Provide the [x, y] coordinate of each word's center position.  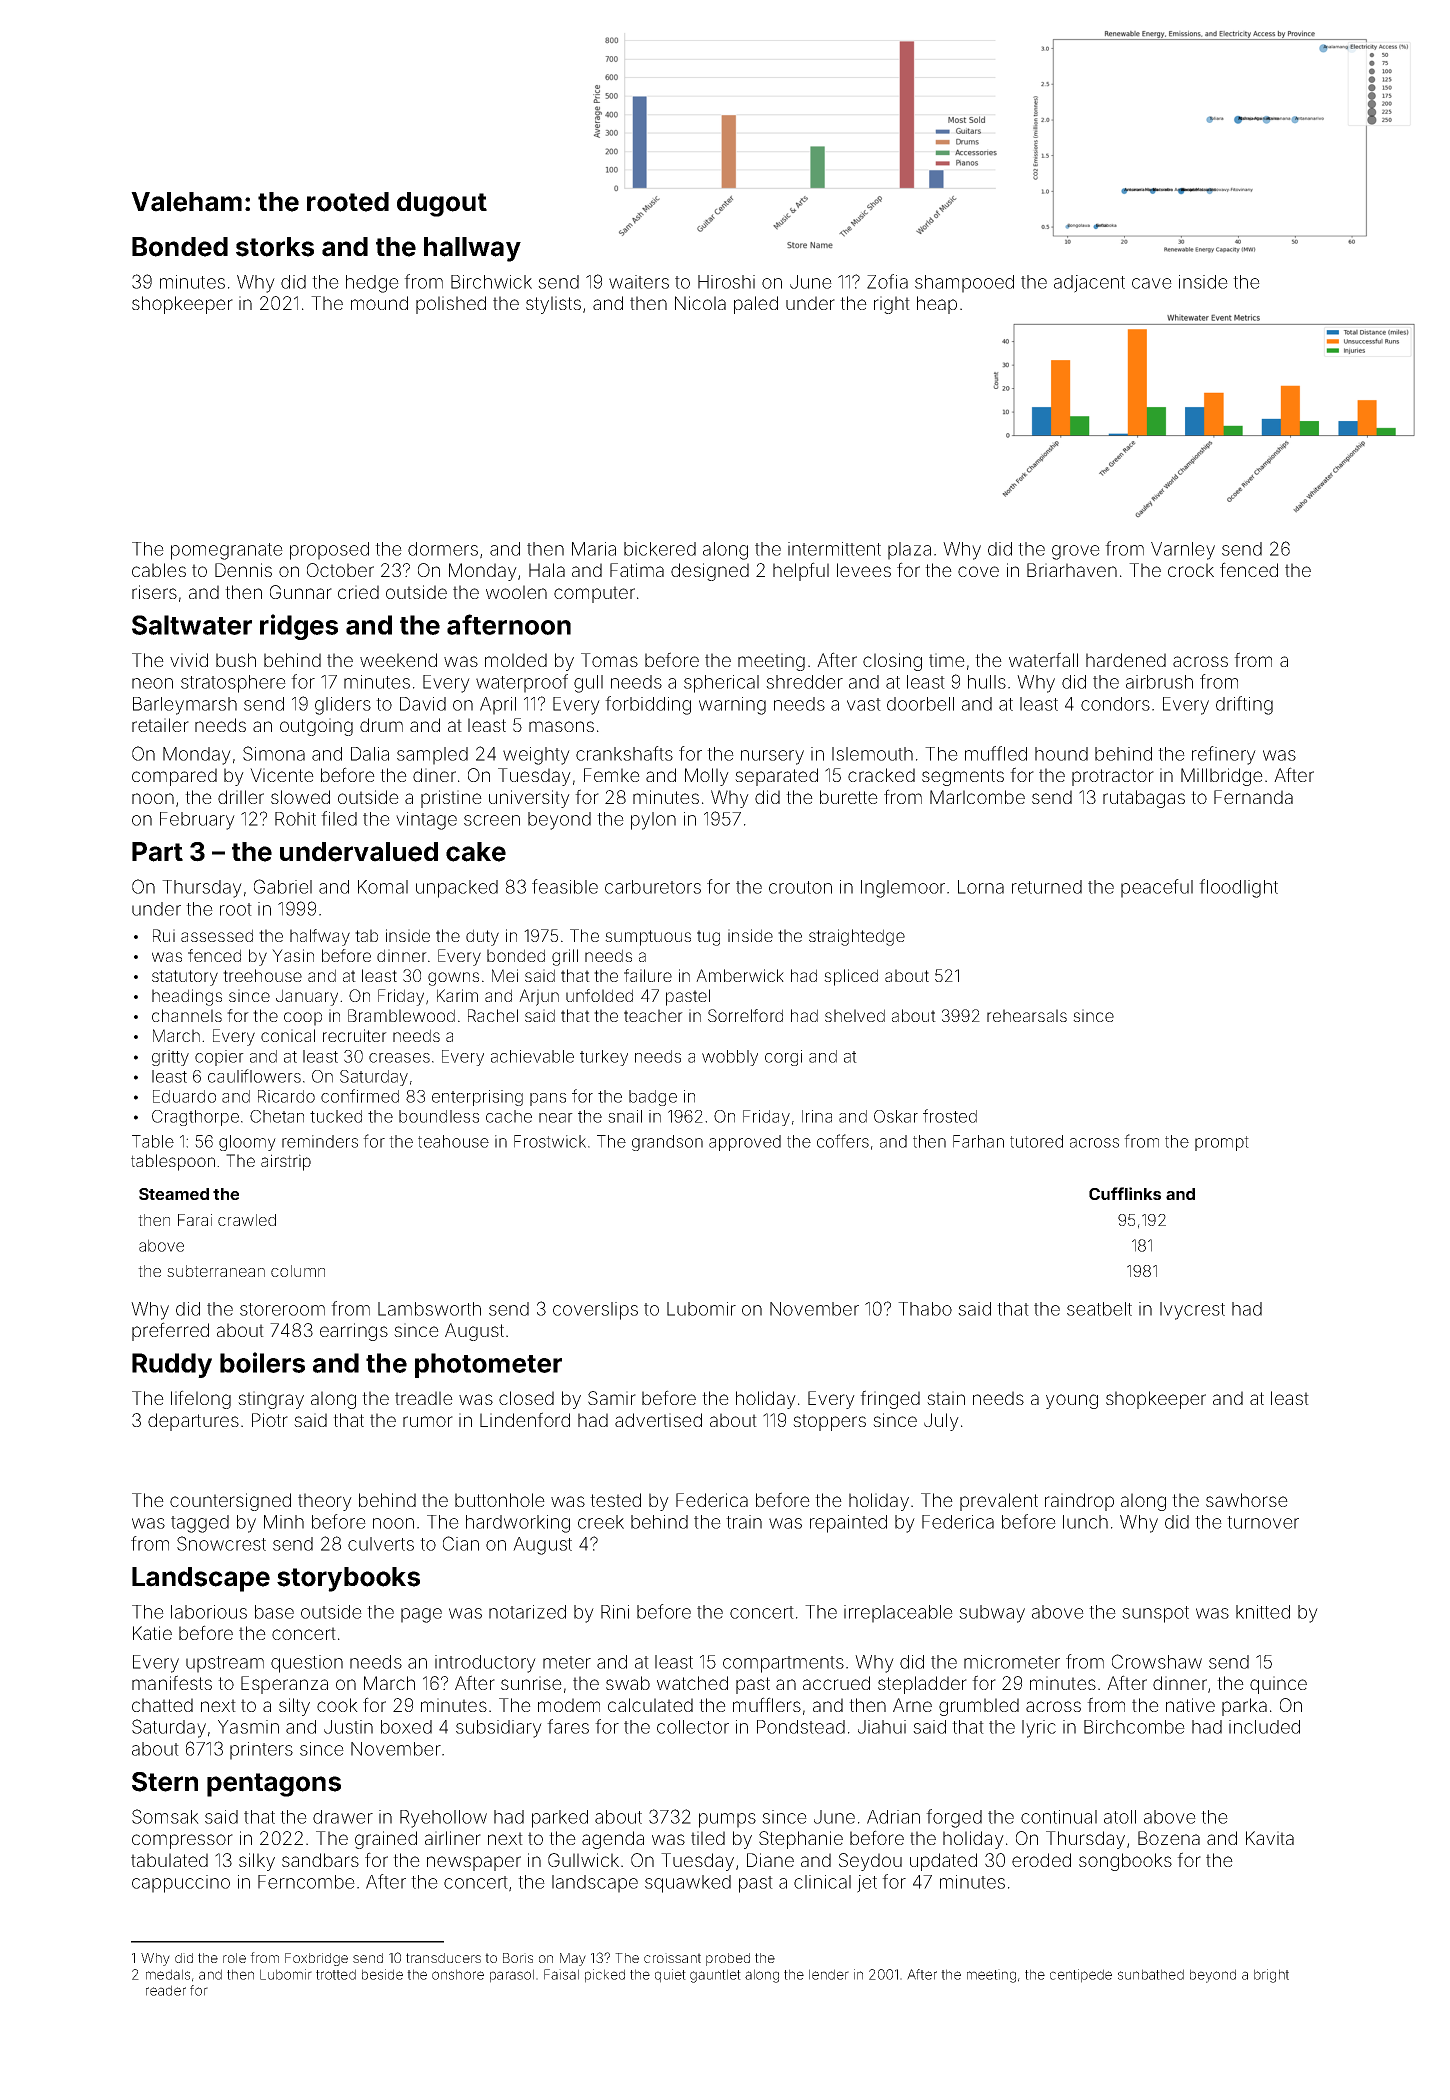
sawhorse [1247, 1500]
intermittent [834, 549]
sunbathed [1151, 1974]
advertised [658, 1420]
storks [275, 247]
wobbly [730, 1058]
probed [728, 1959]
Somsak [165, 1816]
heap [937, 305]
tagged [200, 1524]
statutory [185, 978]
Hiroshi [726, 282]
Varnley [1183, 551]
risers [154, 592]
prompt [1222, 1143]
